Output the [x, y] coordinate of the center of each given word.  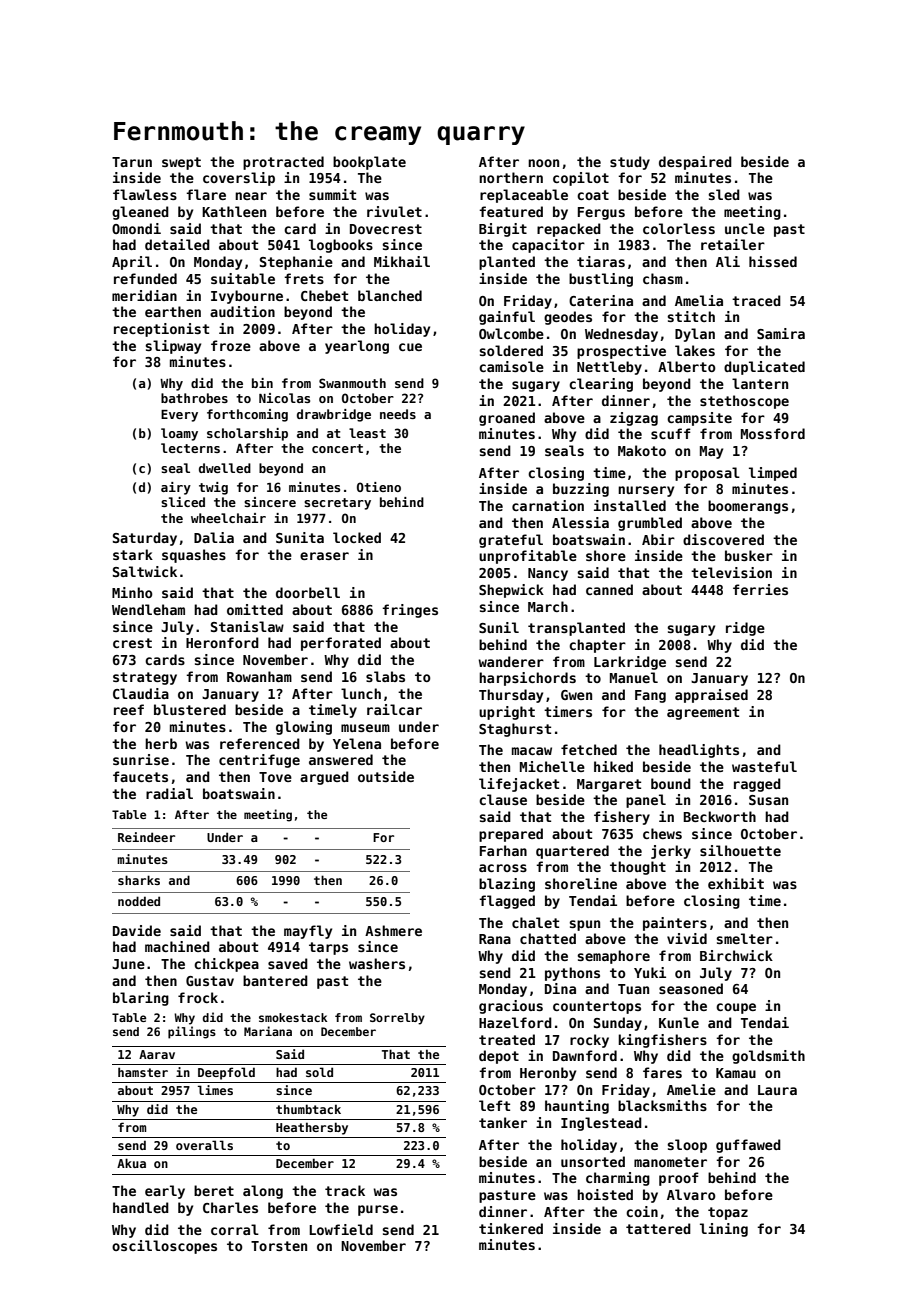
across [503, 868]
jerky [671, 852]
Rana [495, 939]
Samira [781, 333]
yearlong [357, 347]
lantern [760, 383]
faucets [140, 776]
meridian [144, 295]
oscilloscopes [164, 1247]
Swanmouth [352, 383]
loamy [179, 434]
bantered [275, 980]
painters [675, 924]
